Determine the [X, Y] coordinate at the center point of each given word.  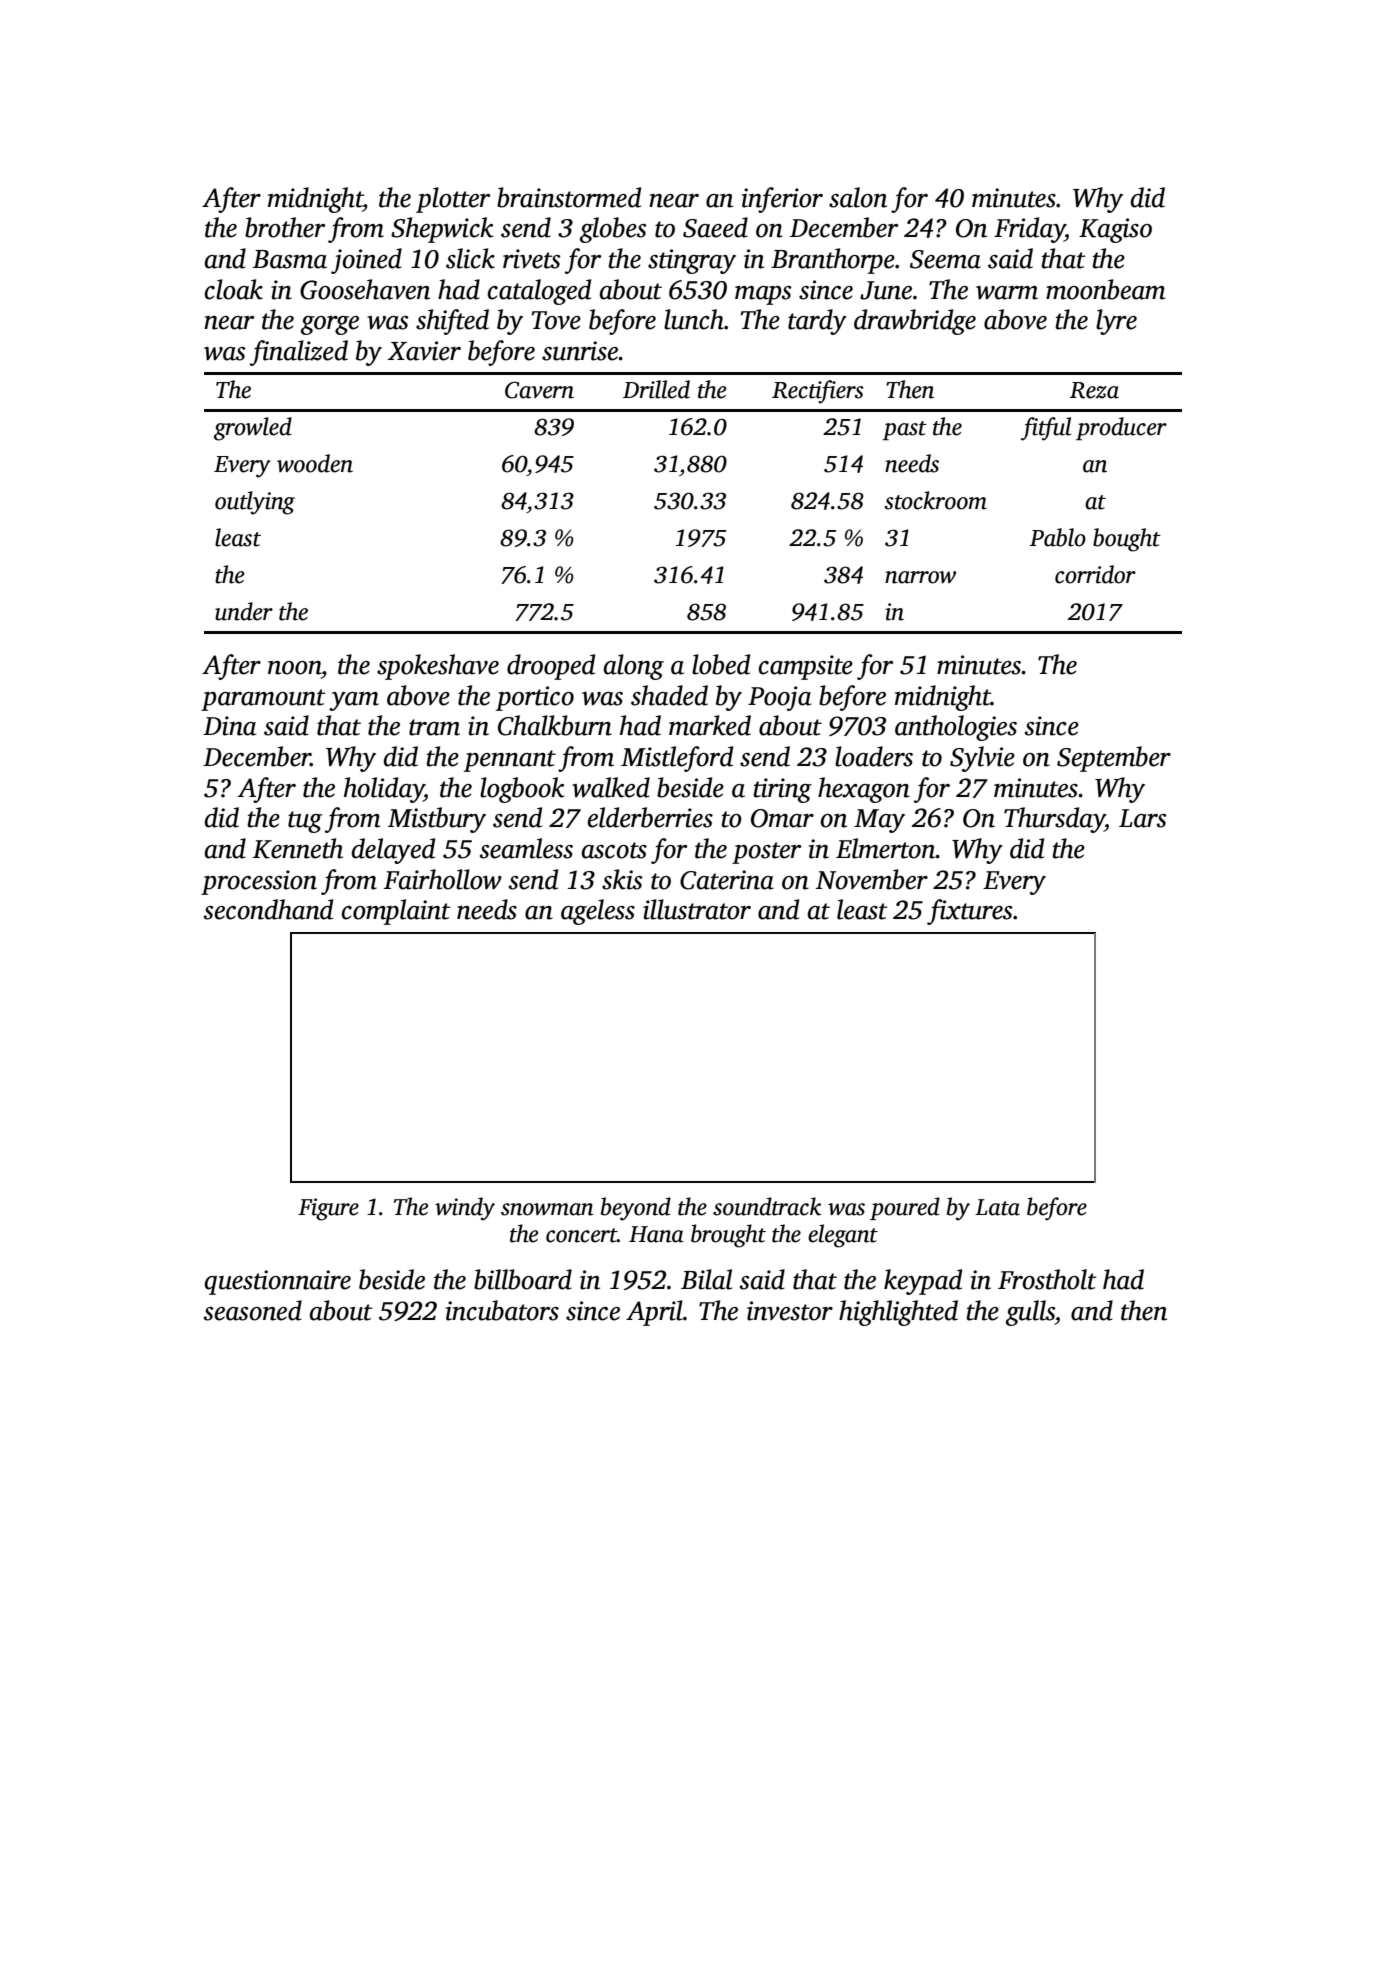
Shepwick [442, 230]
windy [465, 1209]
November [872, 879]
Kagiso [1115, 230]
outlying [255, 503]
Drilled [656, 389]
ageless [598, 912]
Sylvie [982, 759]
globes [613, 230]
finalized [299, 353]
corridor [1095, 574]
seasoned [253, 1310]
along [634, 667]
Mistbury [437, 820]
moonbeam [1105, 289]
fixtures [970, 912]
